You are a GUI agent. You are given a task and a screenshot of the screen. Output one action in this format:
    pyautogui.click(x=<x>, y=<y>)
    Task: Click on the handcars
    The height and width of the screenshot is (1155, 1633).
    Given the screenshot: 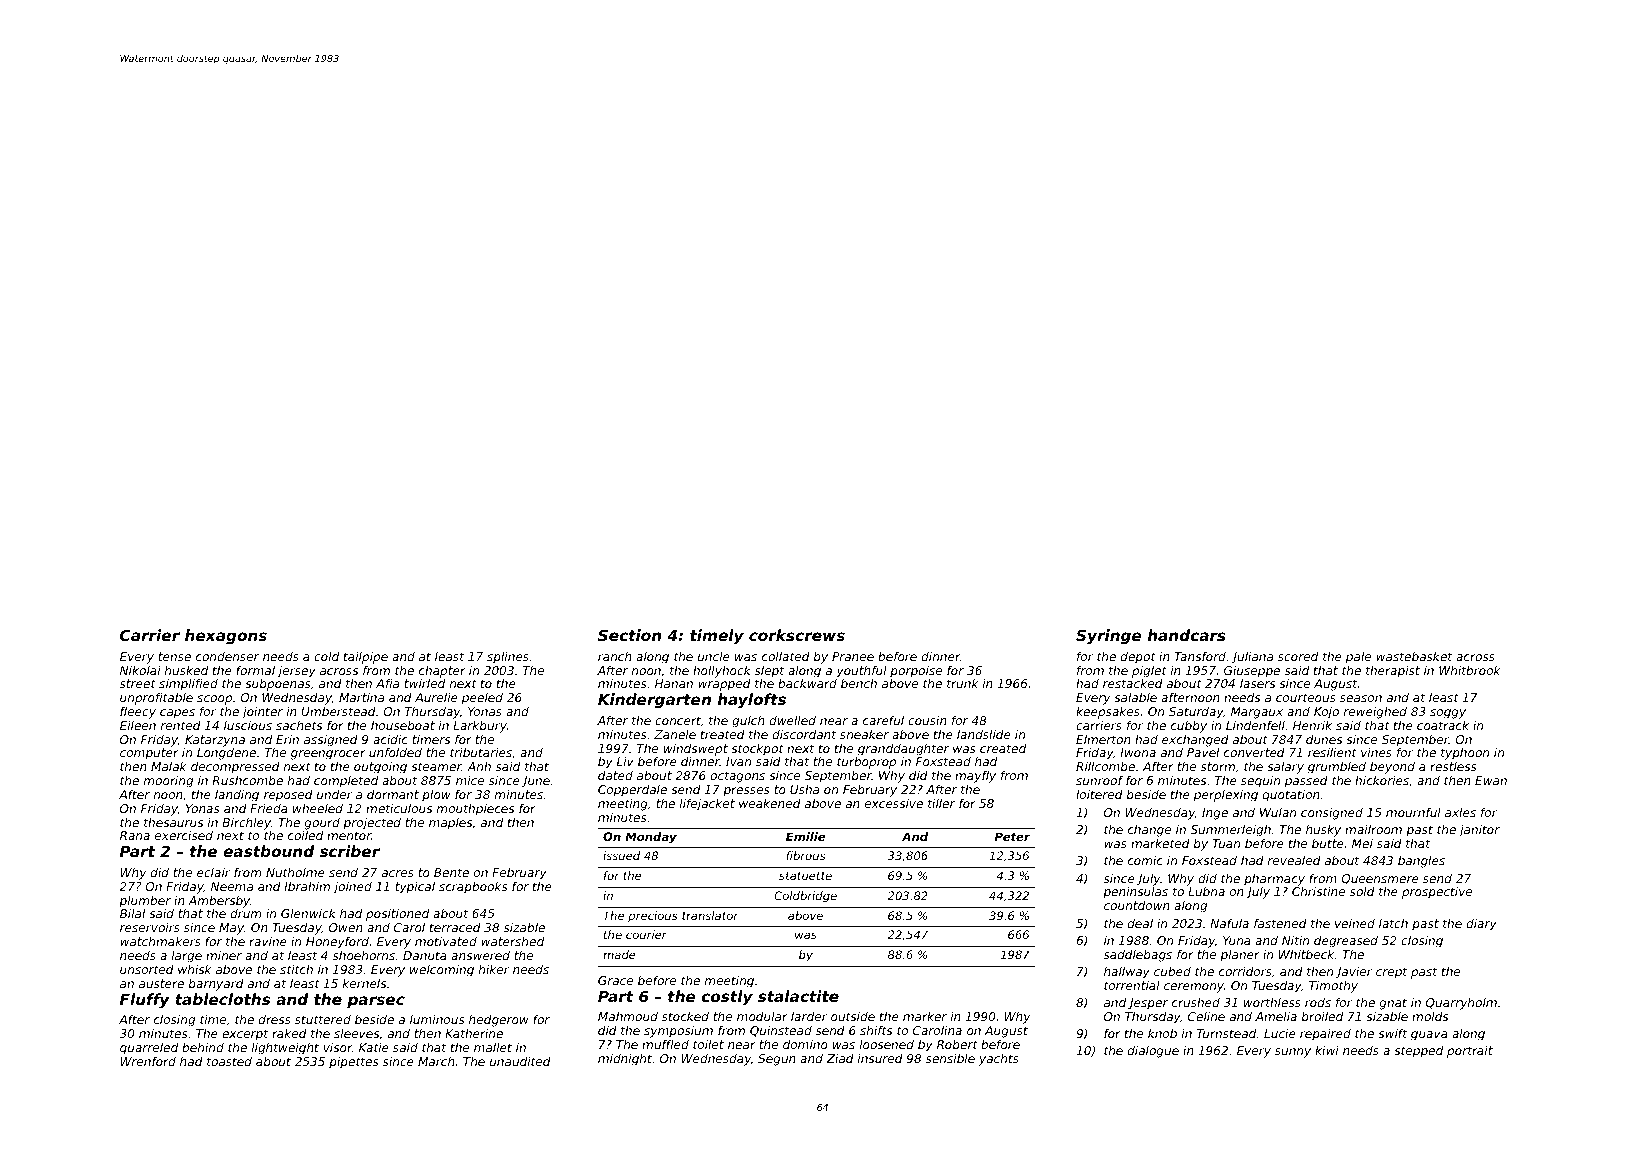 What is the action you would take?
    pyautogui.click(x=1187, y=635)
